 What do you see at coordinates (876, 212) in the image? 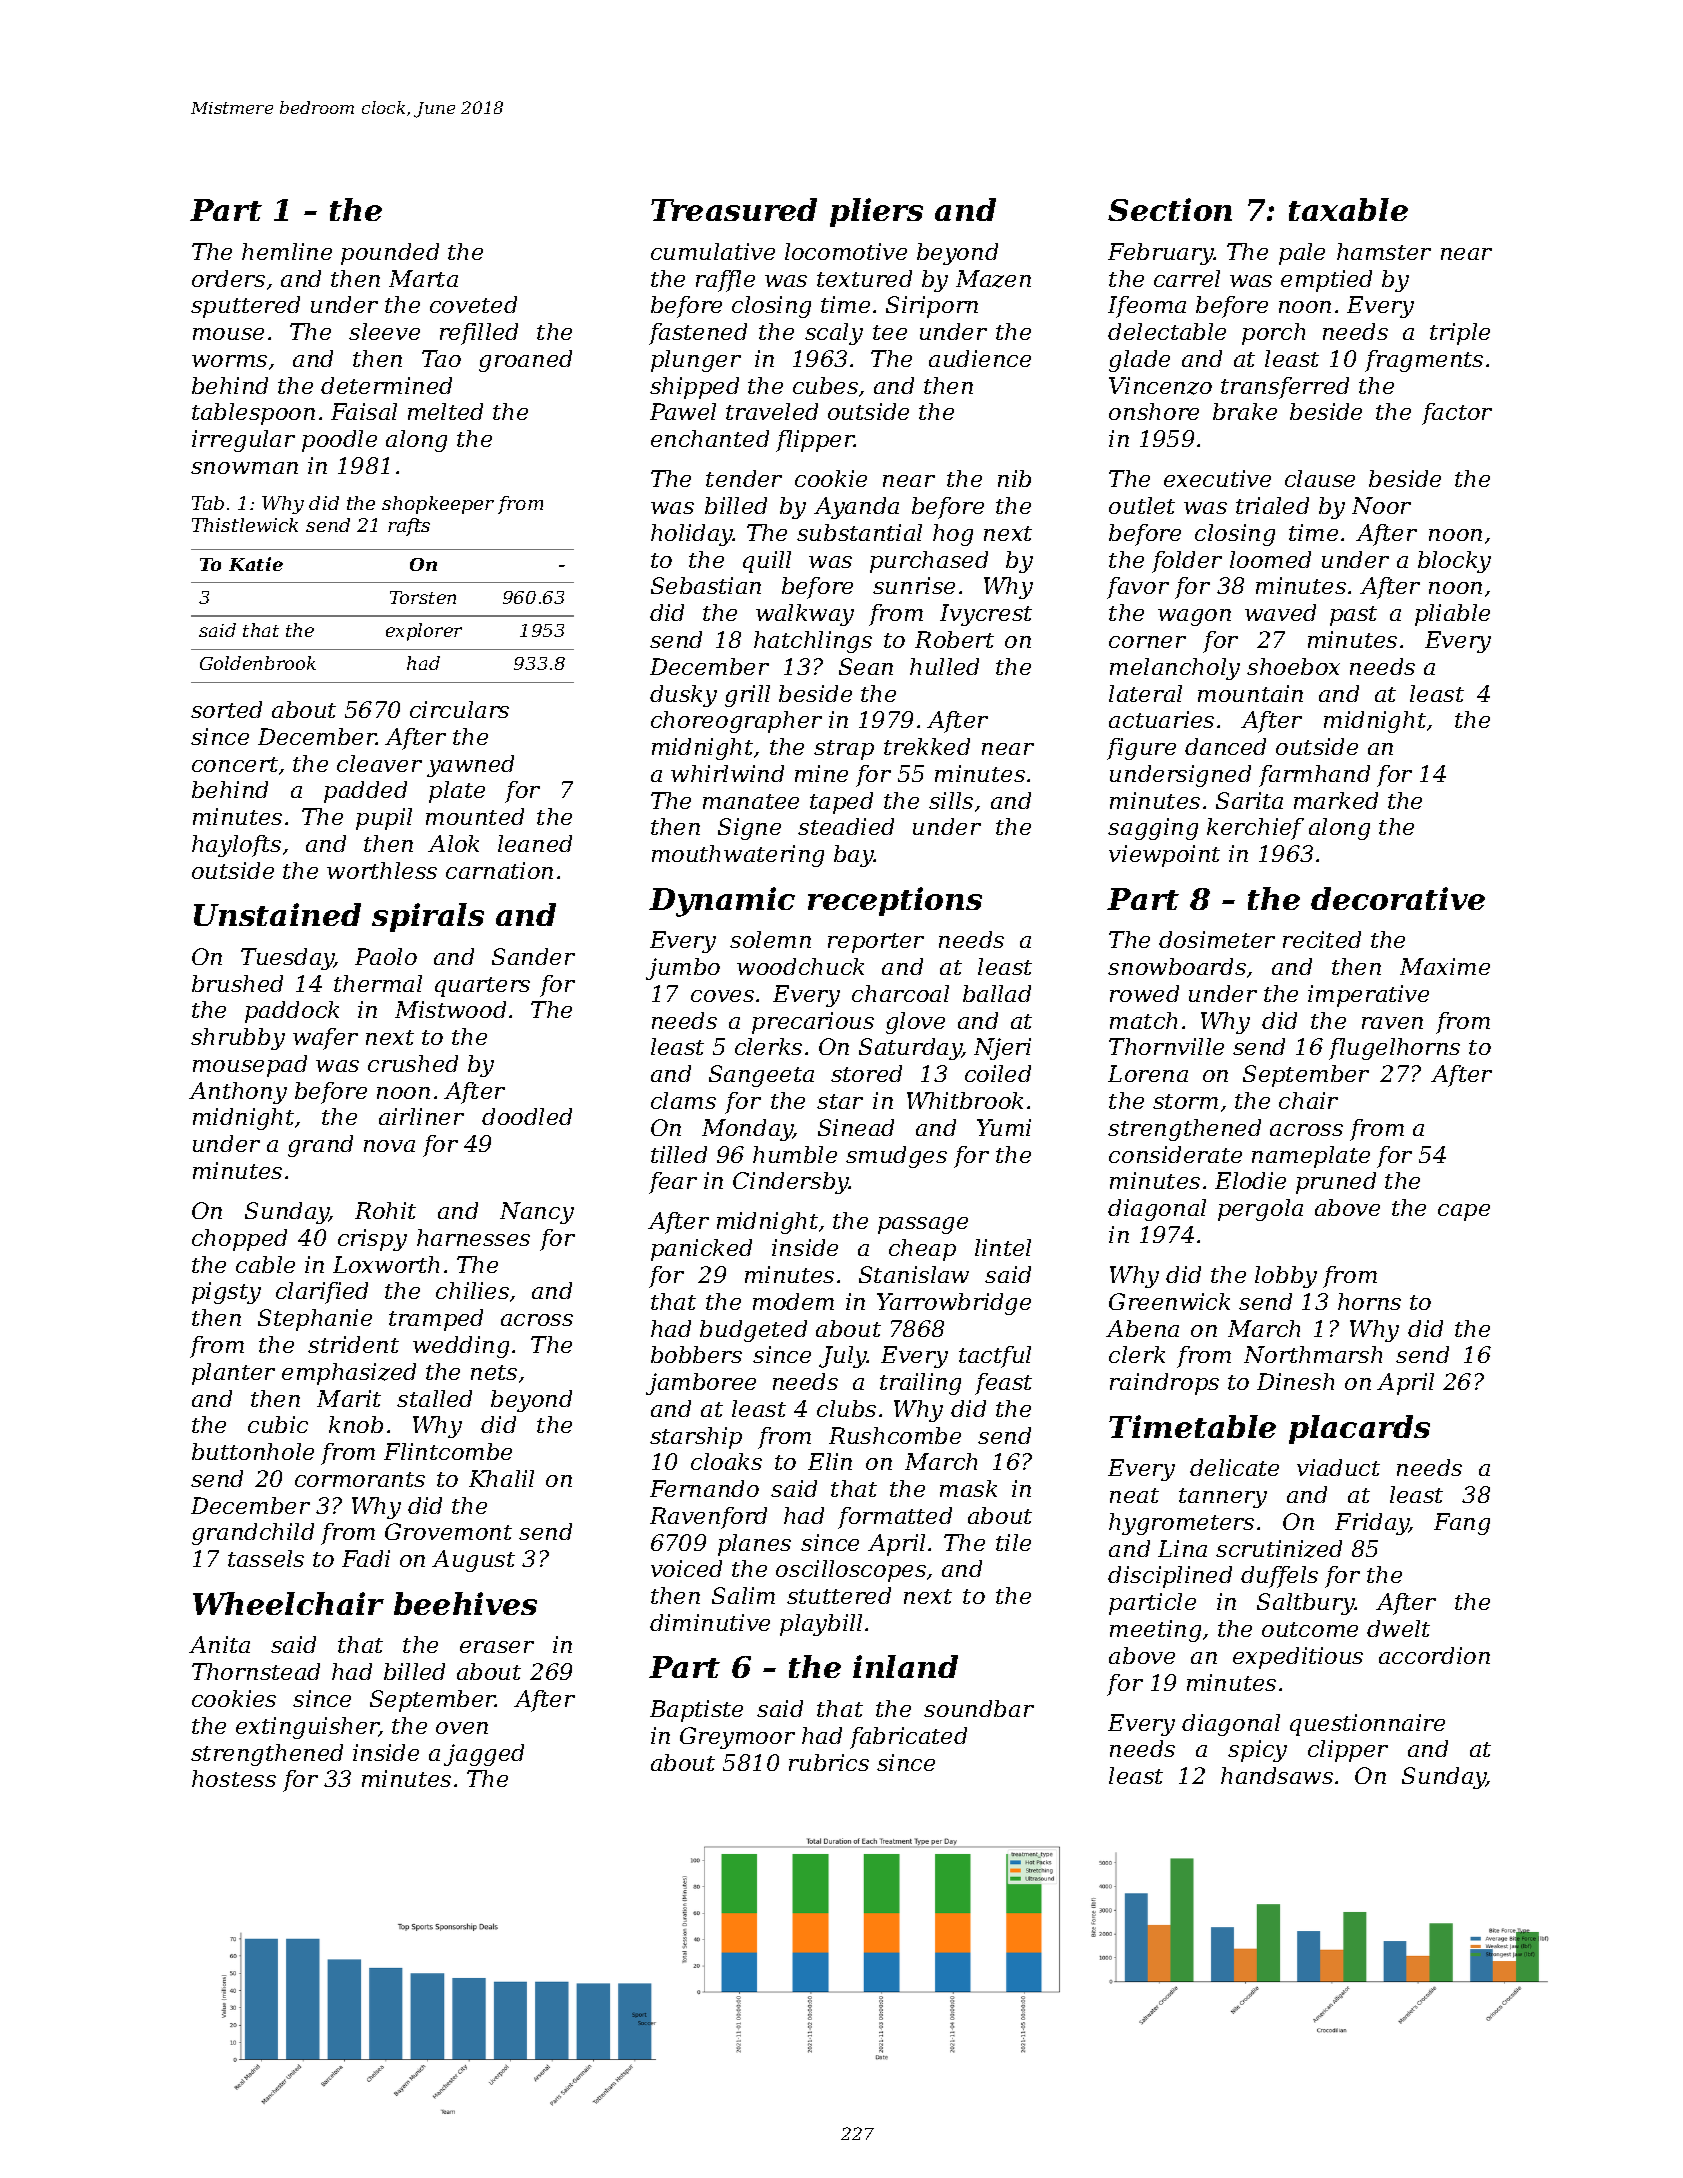
I see `pliers` at bounding box center [876, 212].
